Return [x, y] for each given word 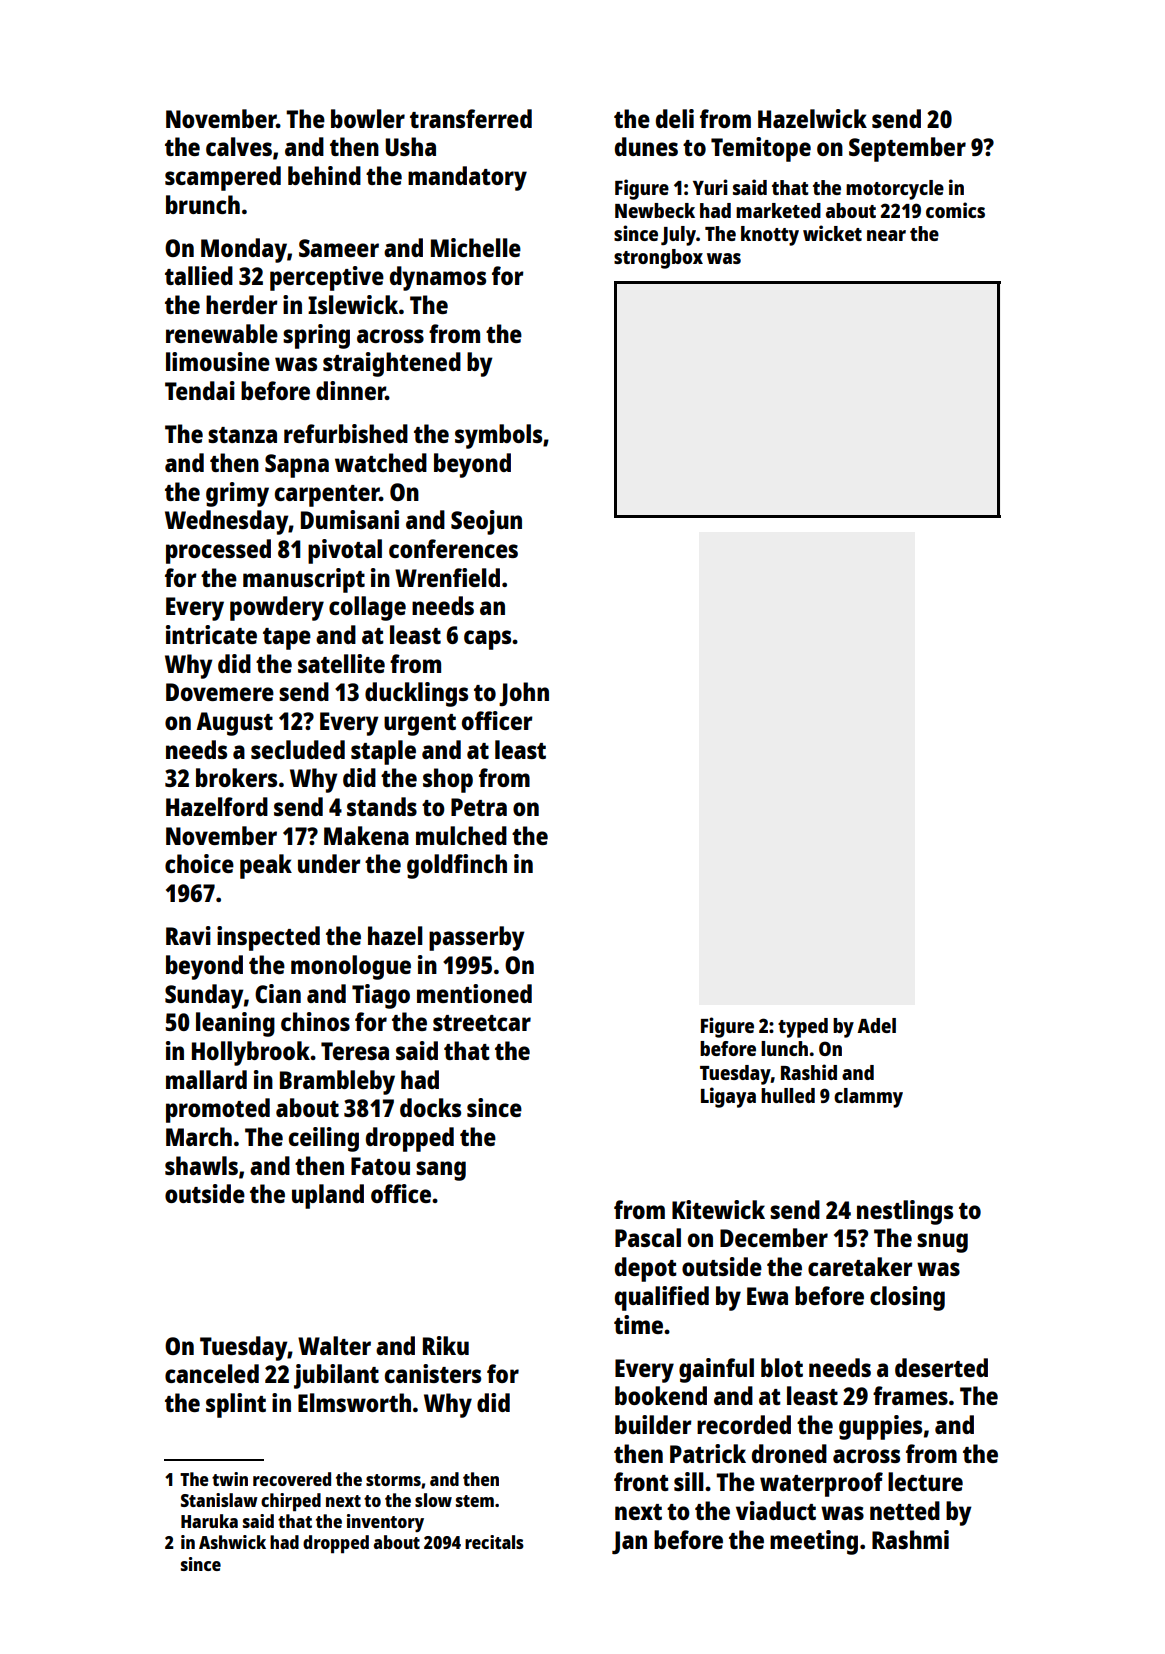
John [524, 694]
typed [803, 1028]
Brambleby [337, 1082]
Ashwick [232, 1542]
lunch [784, 1048]
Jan [629, 1543]
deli [675, 118]
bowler [368, 118]
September [907, 149]
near [886, 235]
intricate [211, 634]
